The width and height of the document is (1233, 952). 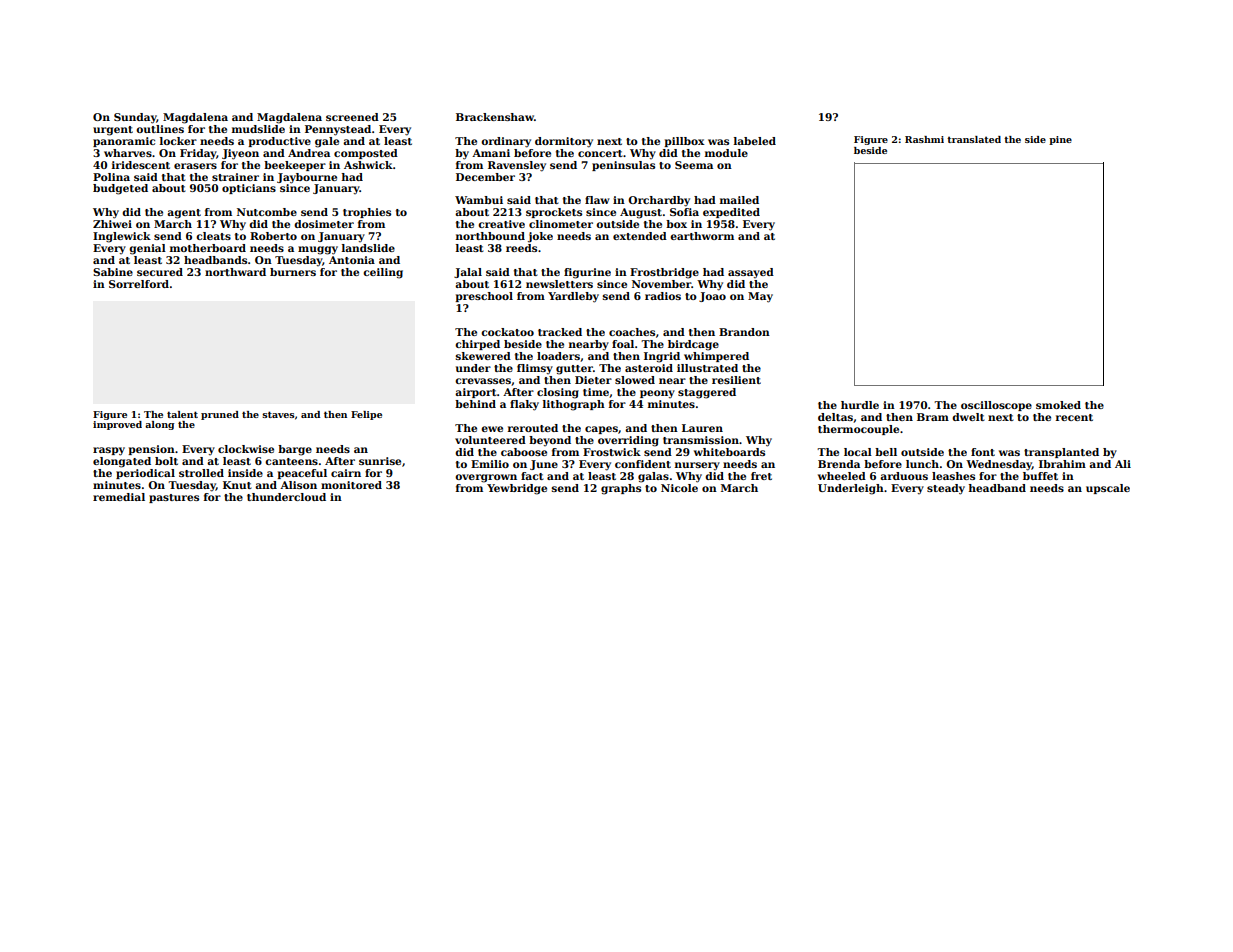 I want to click on peony, so click(x=657, y=394).
